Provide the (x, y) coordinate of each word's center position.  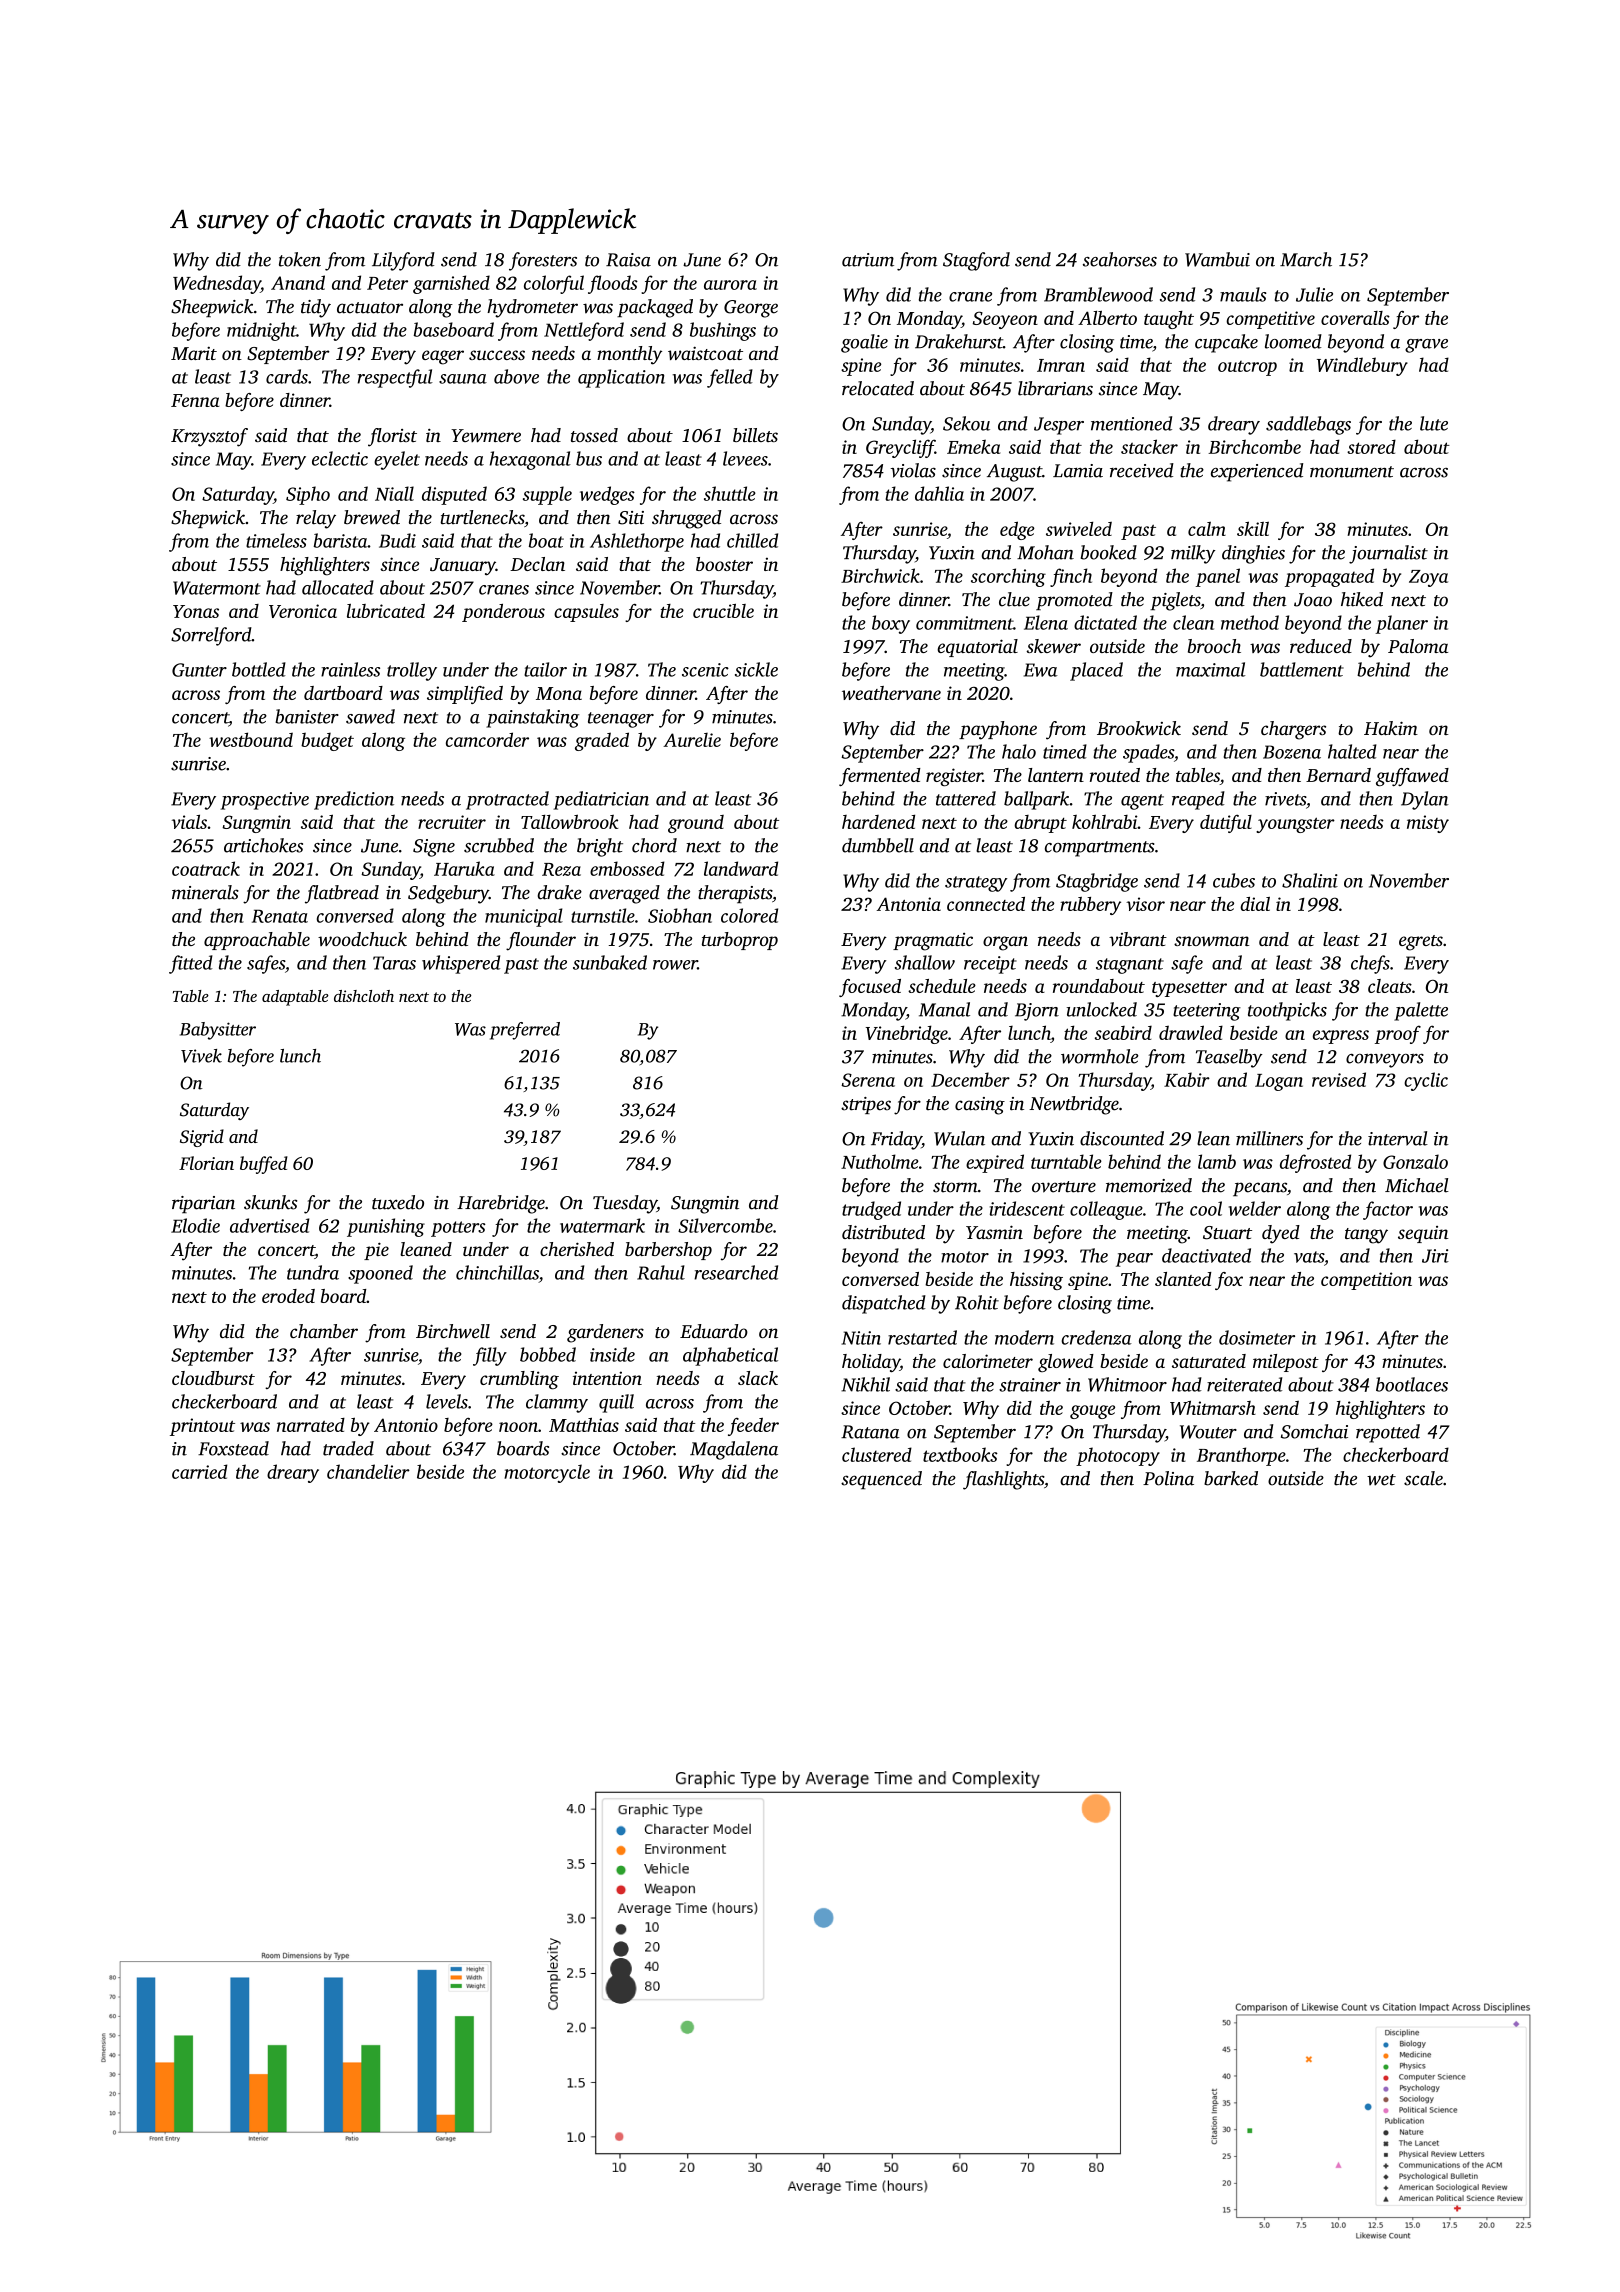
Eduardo (714, 1331)
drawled (1191, 1032)
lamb (1217, 1161)
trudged (871, 1210)
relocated (878, 388)
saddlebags (1308, 425)
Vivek (201, 1056)
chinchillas (497, 1272)
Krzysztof (209, 437)
